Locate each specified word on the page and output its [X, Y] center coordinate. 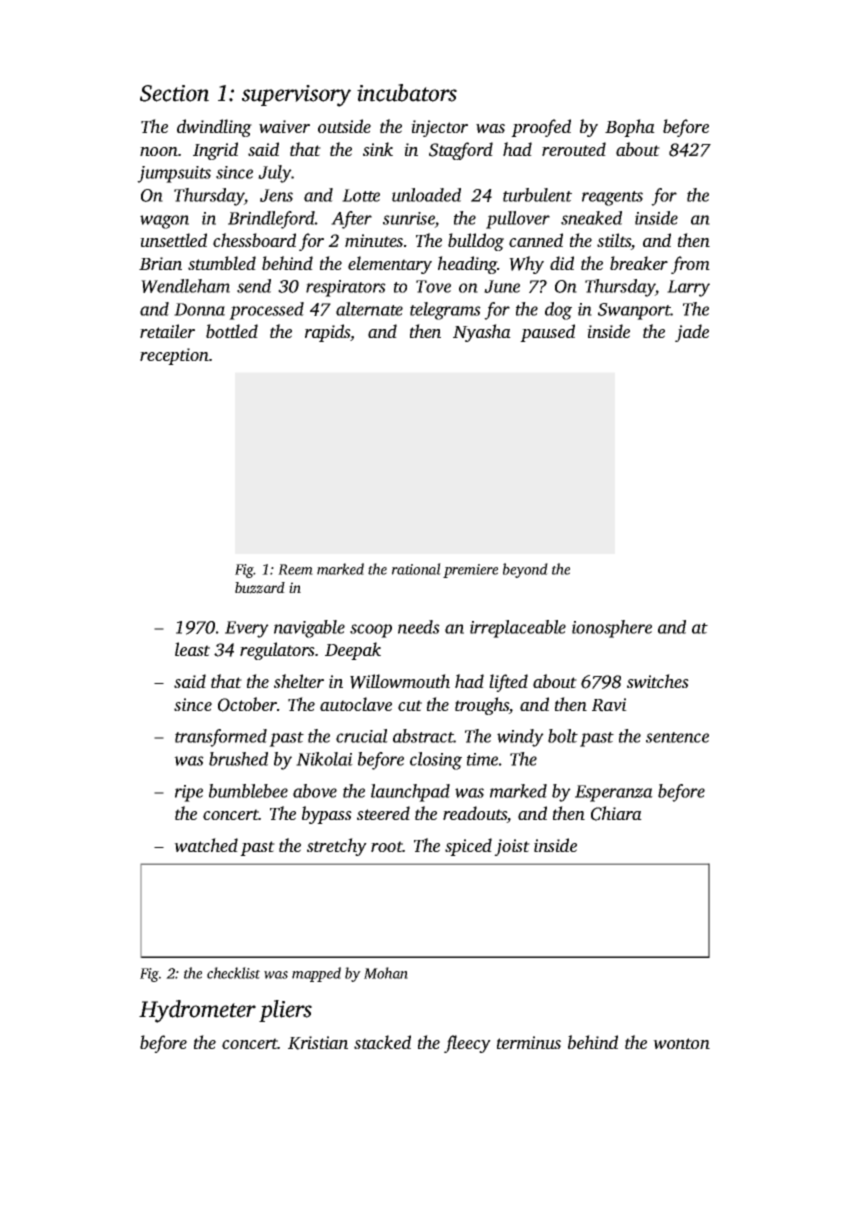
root [387, 846]
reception [174, 356]
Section [174, 93]
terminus [529, 1042]
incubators [407, 93]
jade [692, 333]
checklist [233, 973]
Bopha [630, 128]
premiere [470, 571]
